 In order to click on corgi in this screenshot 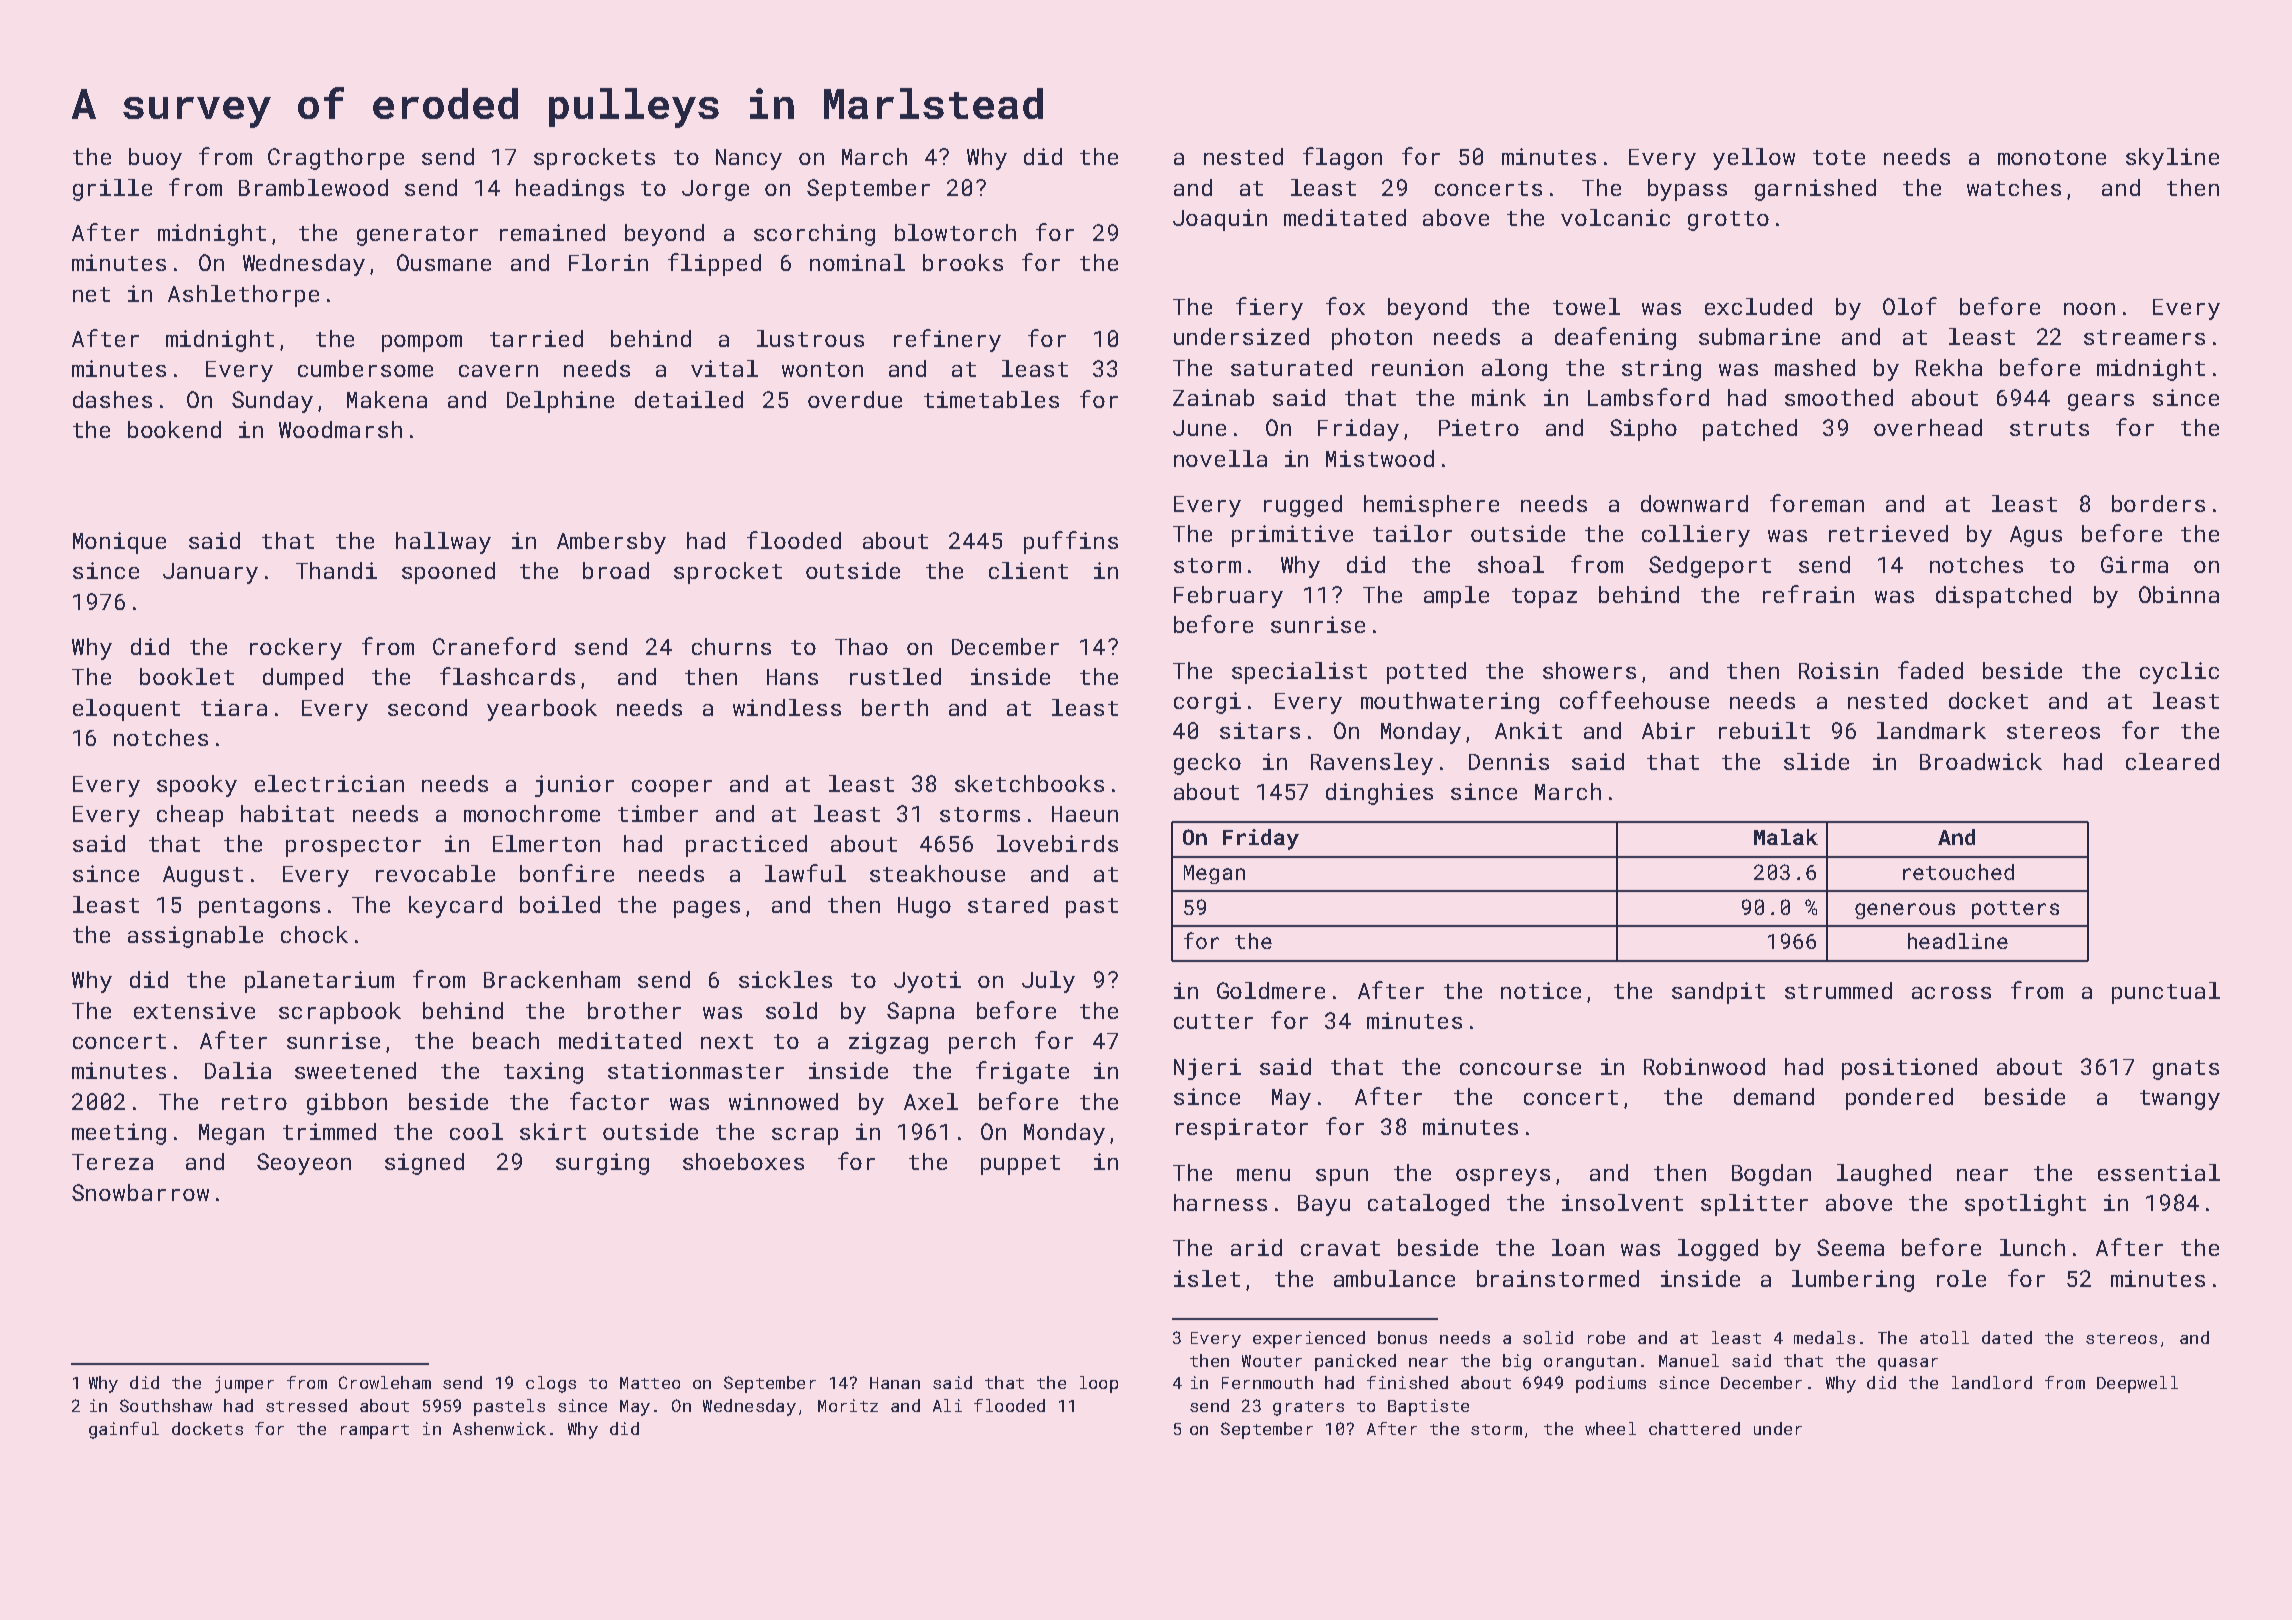, I will do `click(1207, 703)`.
